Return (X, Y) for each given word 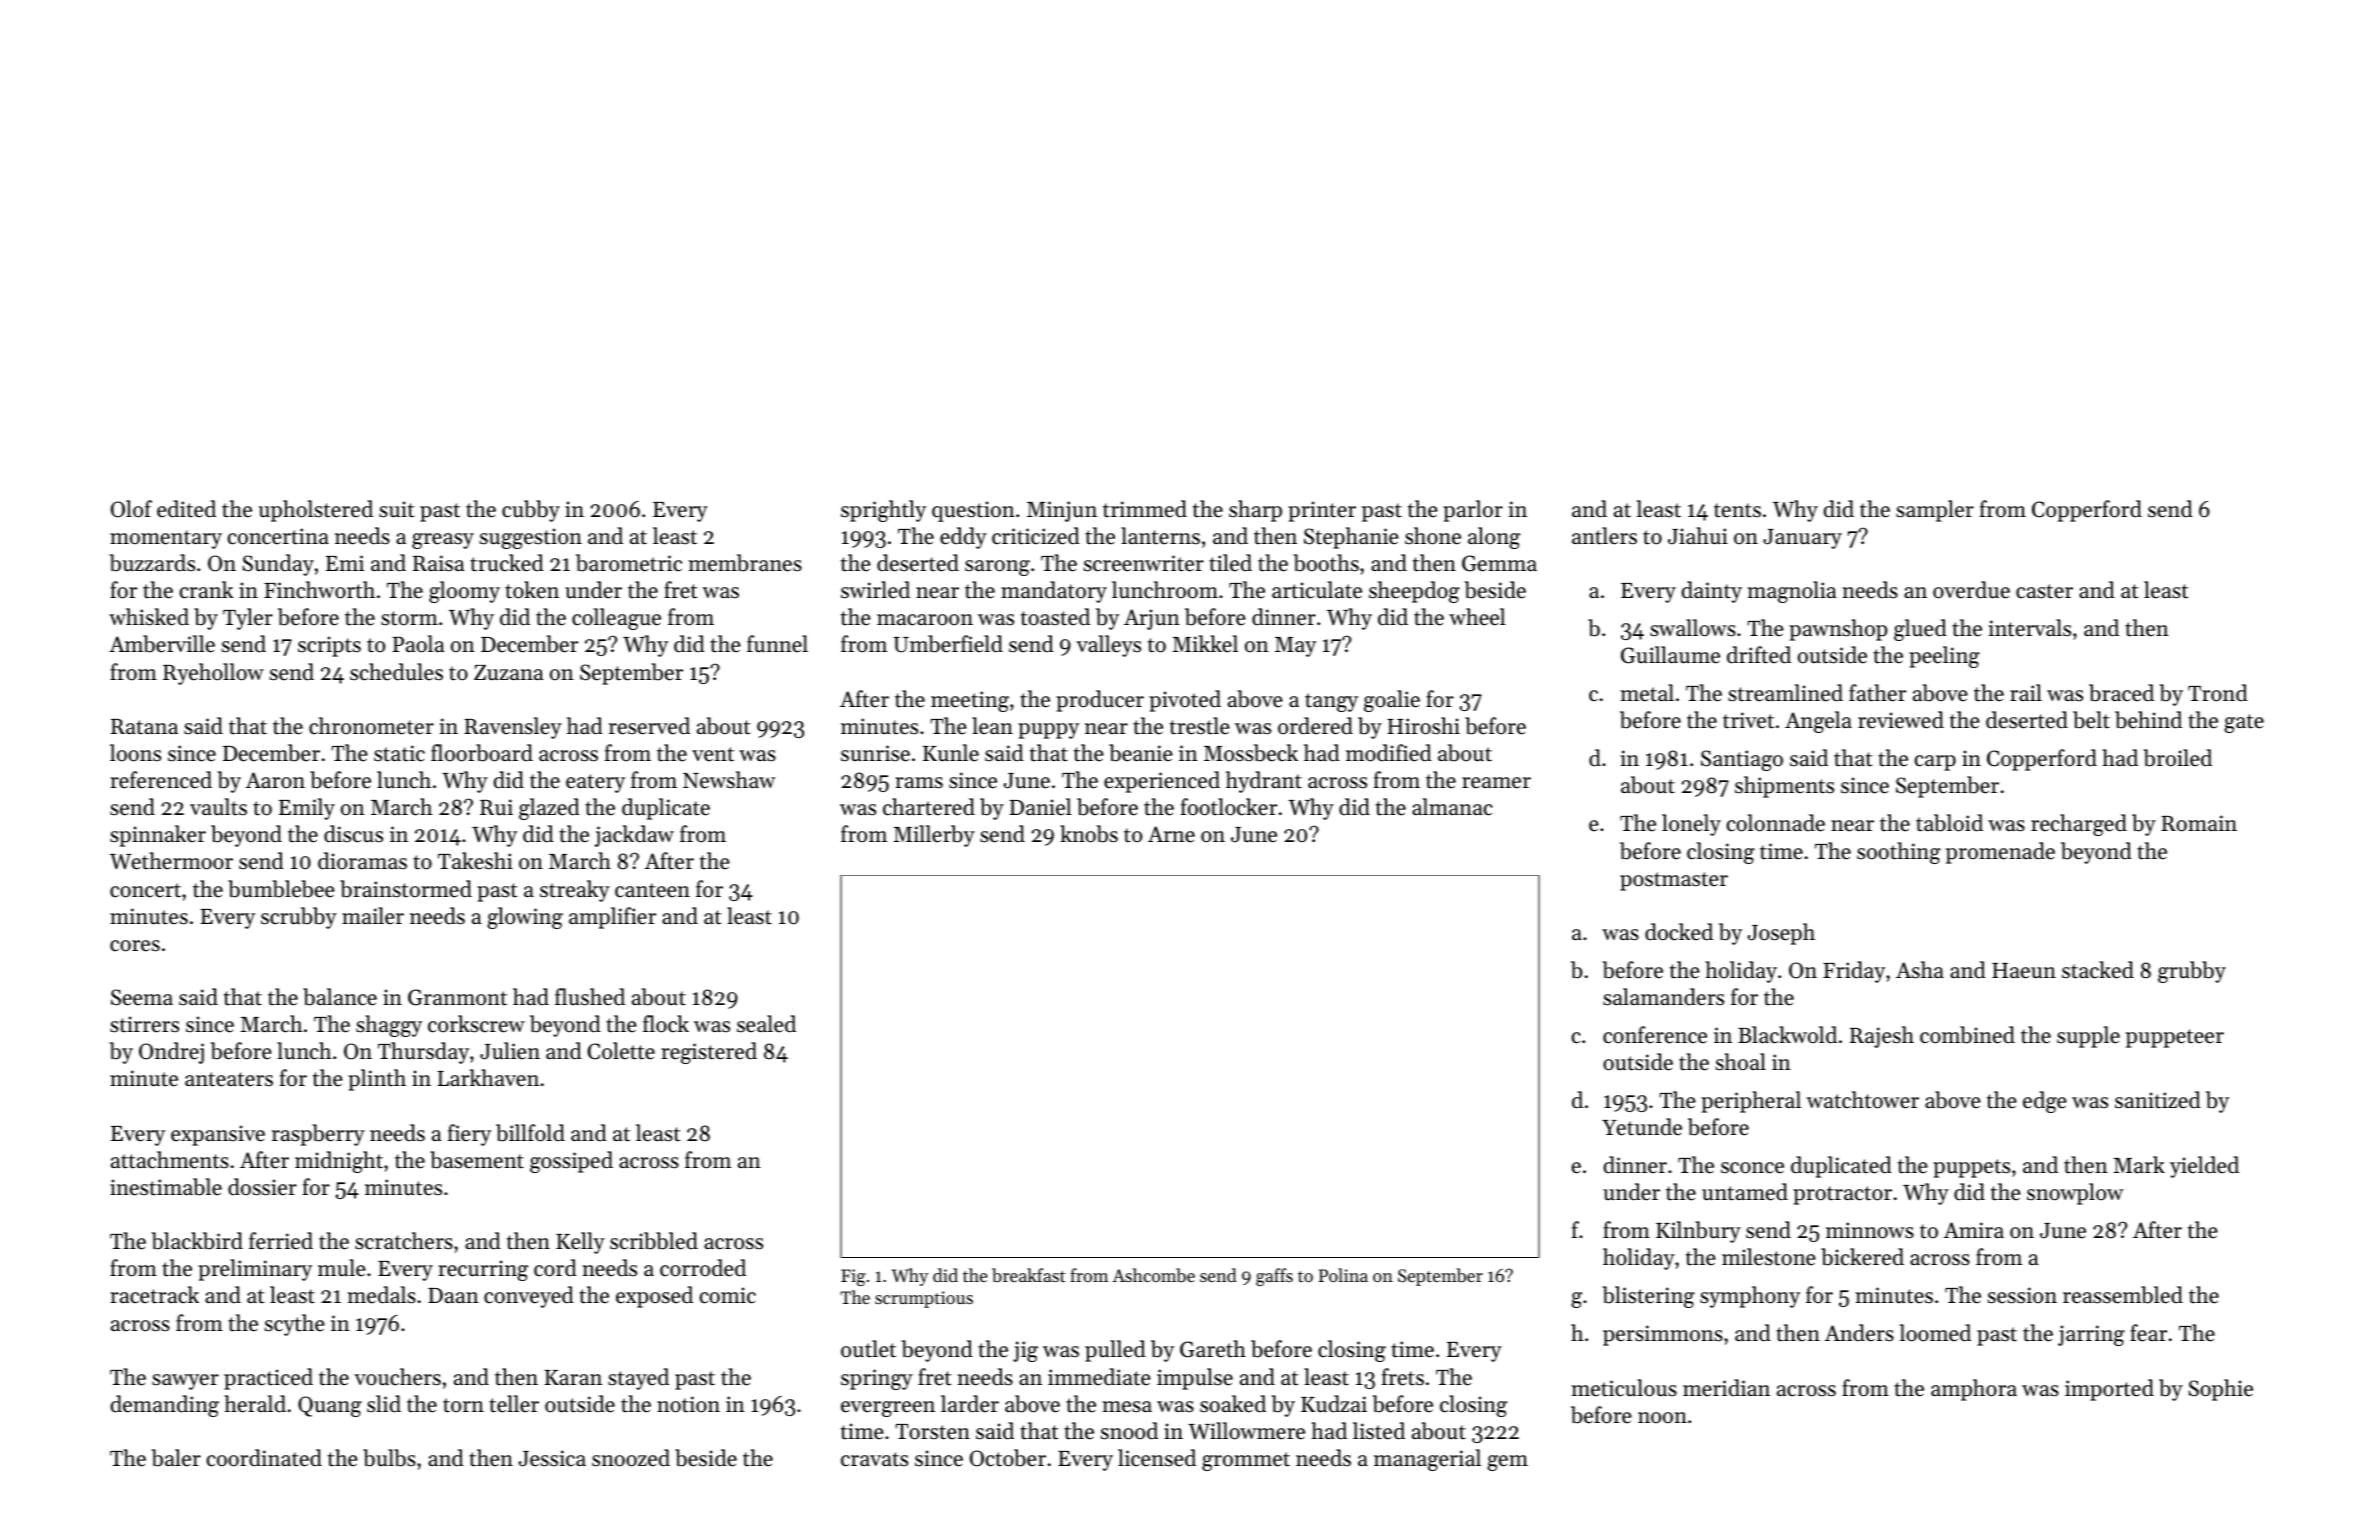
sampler (1935, 511)
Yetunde (1642, 1127)
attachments (170, 1160)
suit (396, 509)
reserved (649, 726)
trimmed (1145, 509)
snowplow (2075, 1194)
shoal (1741, 1062)
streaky (575, 891)
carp (1935, 763)
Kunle (951, 753)
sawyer (185, 1382)
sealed (766, 1024)
